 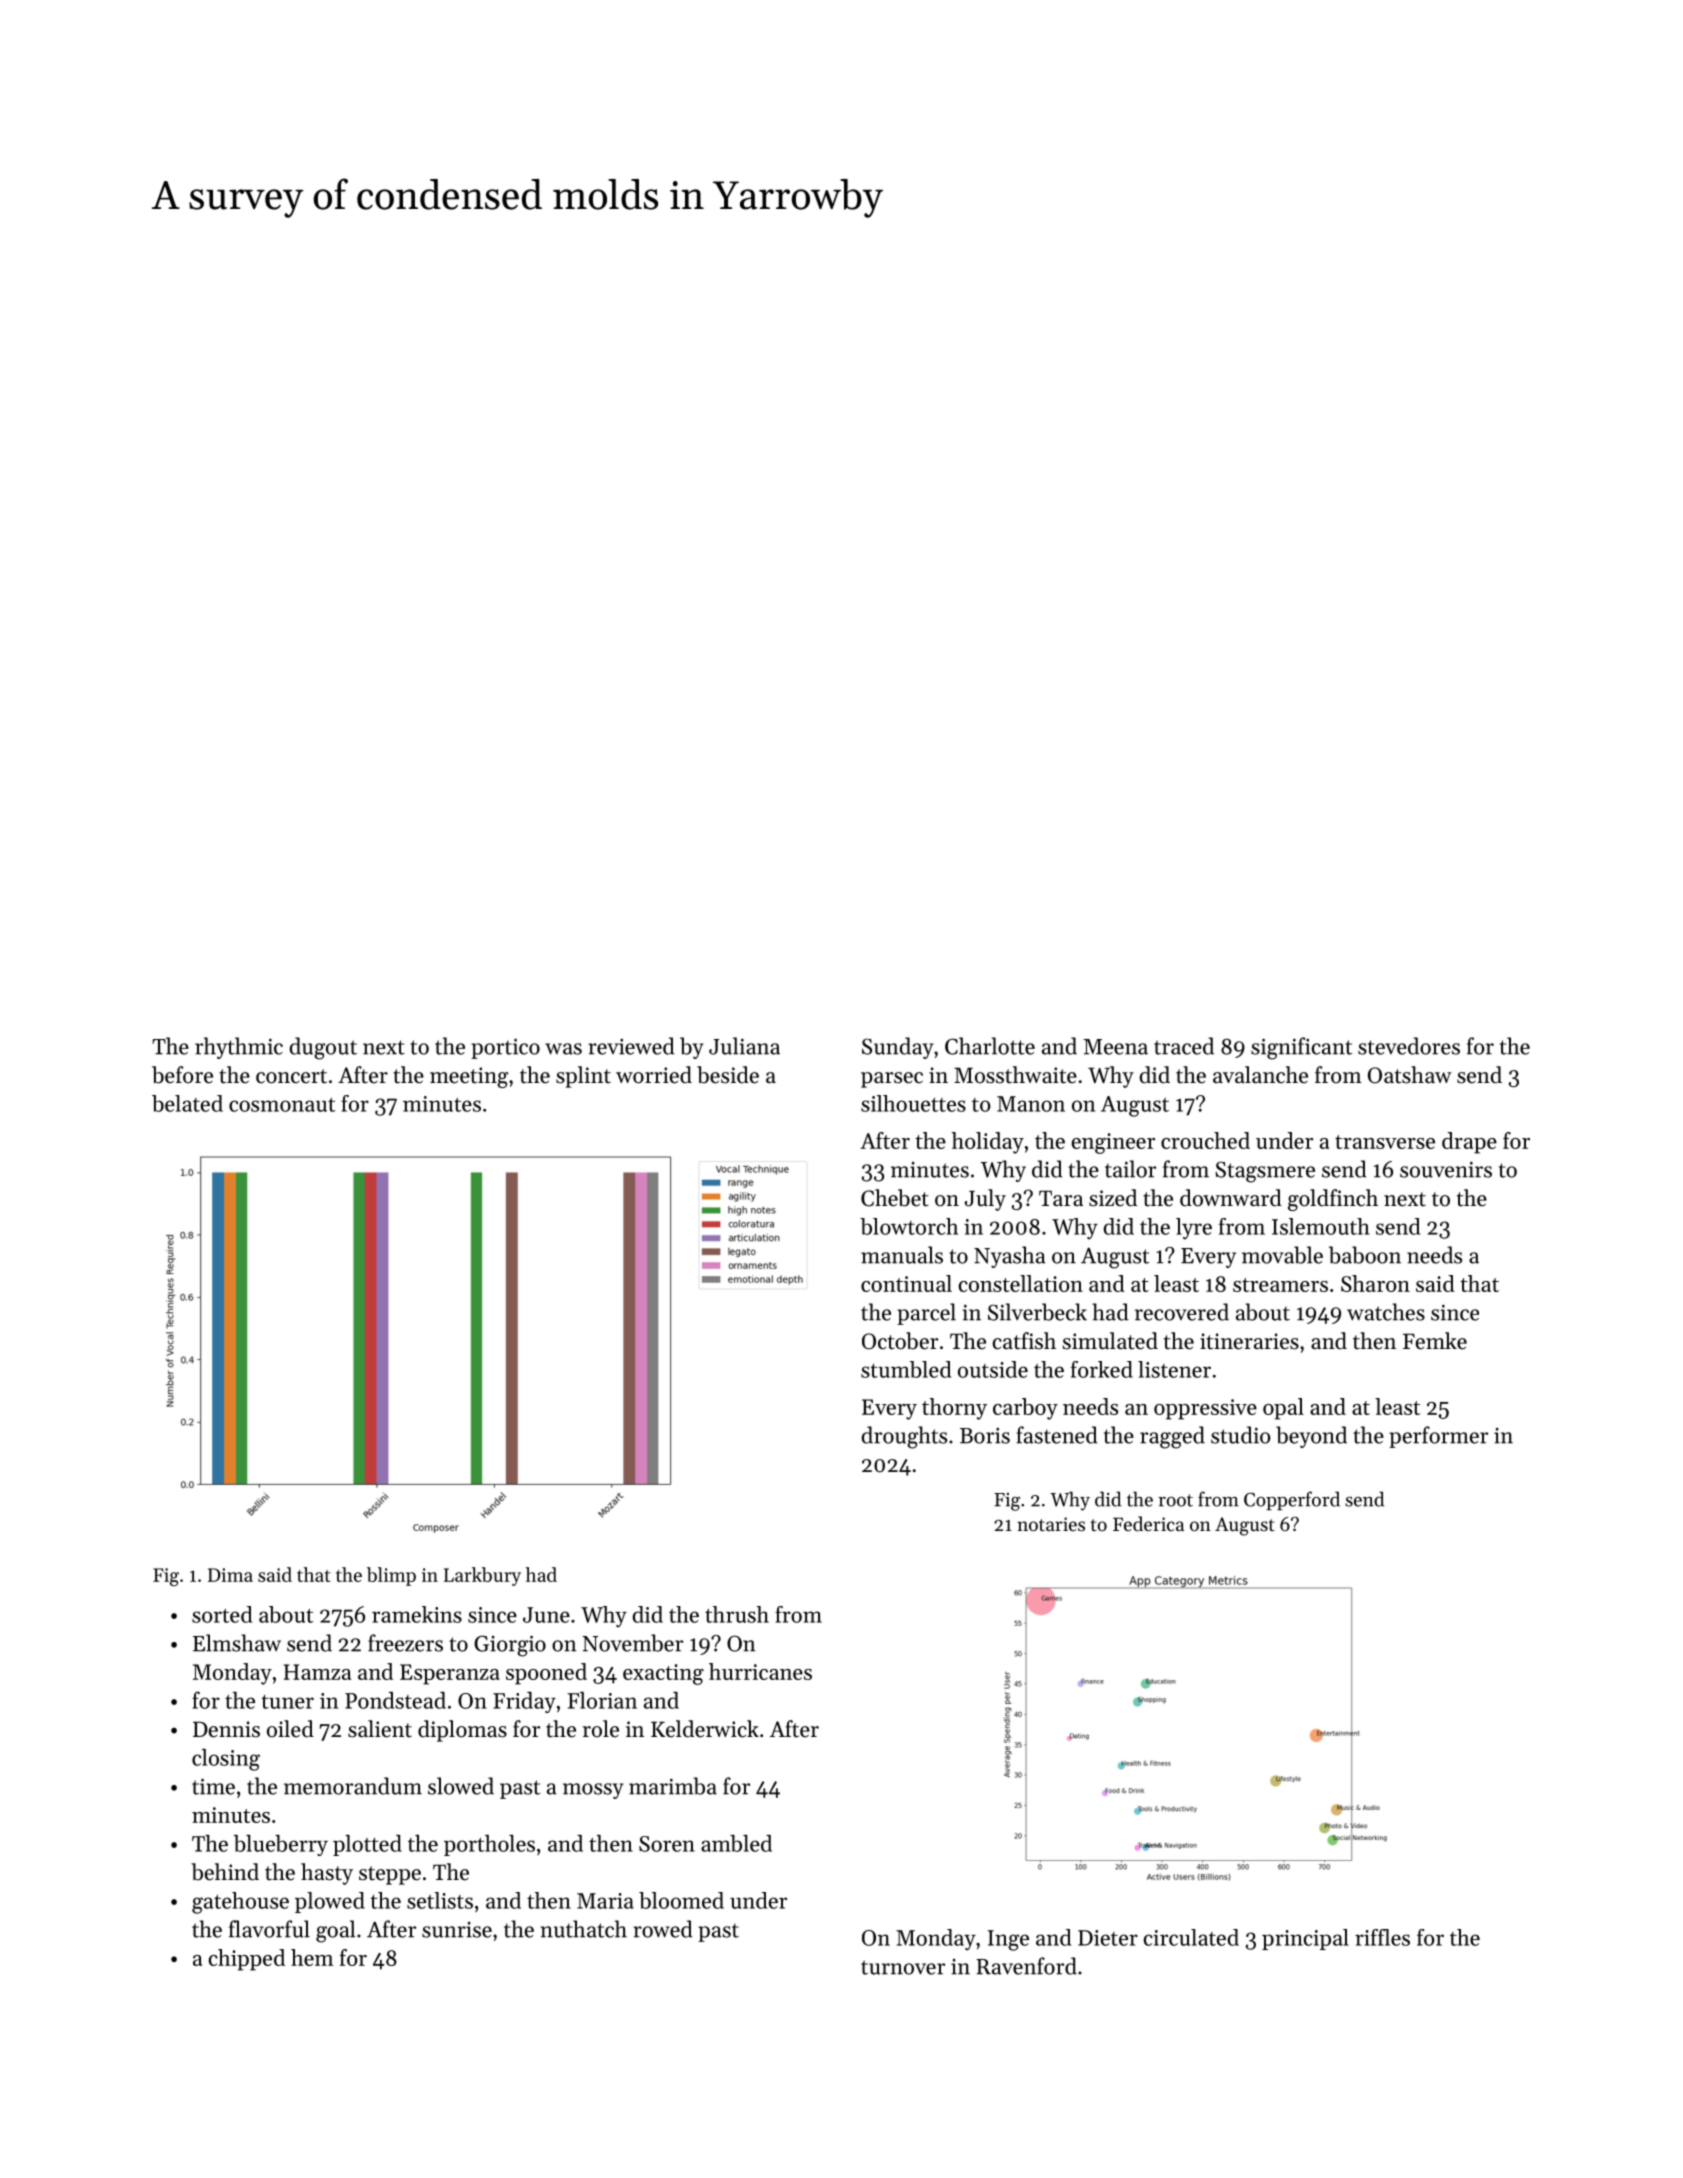 What do you see at coordinates (904, 1437) in the screenshot?
I see `droughts` at bounding box center [904, 1437].
